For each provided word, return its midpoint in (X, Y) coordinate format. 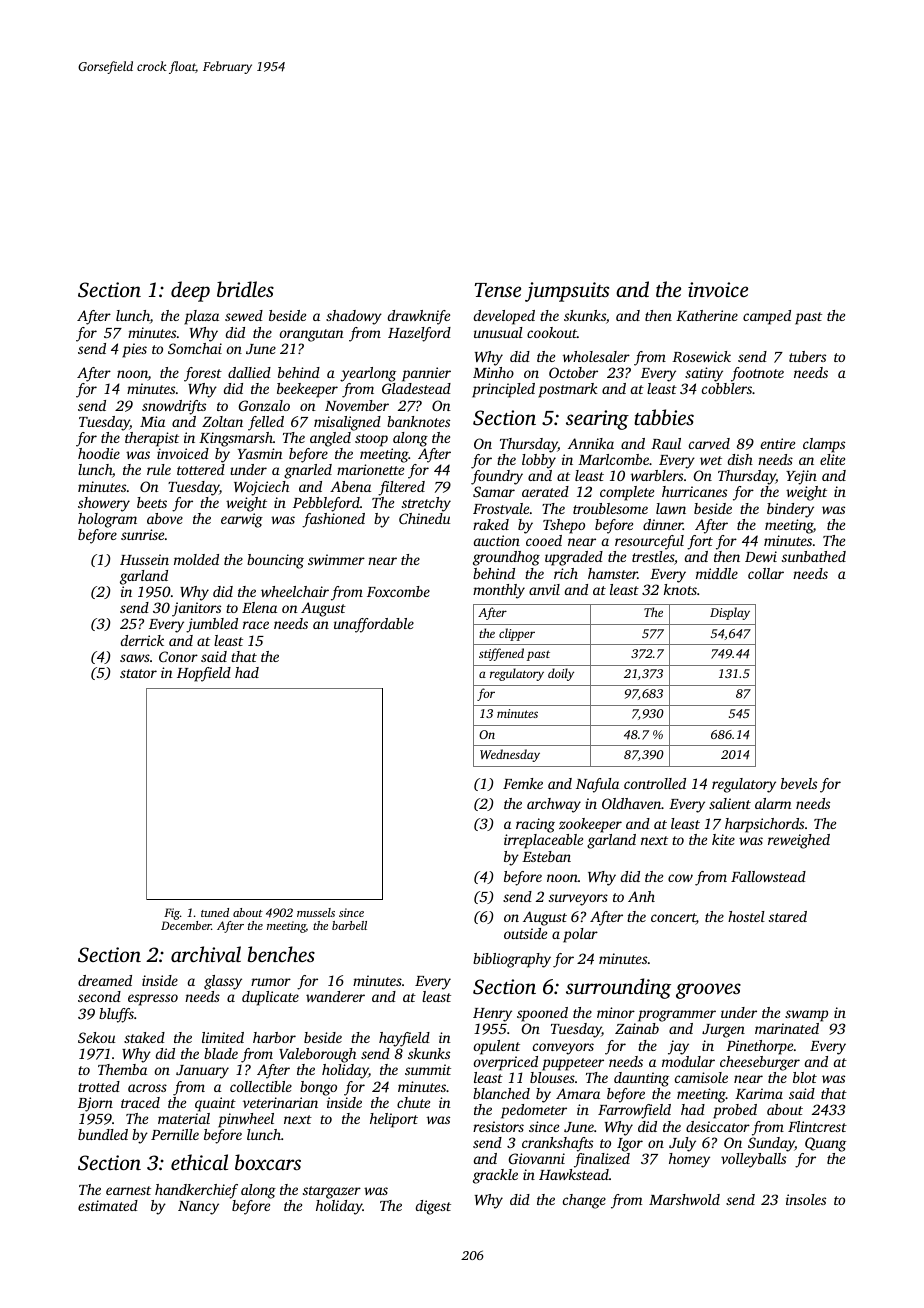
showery (104, 504)
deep (190, 291)
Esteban (546, 856)
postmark (568, 390)
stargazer (332, 1192)
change (584, 1201)
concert (673, 919)
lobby (539, 461)
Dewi (761, 556)
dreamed (105, 980)
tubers (807, 356)
